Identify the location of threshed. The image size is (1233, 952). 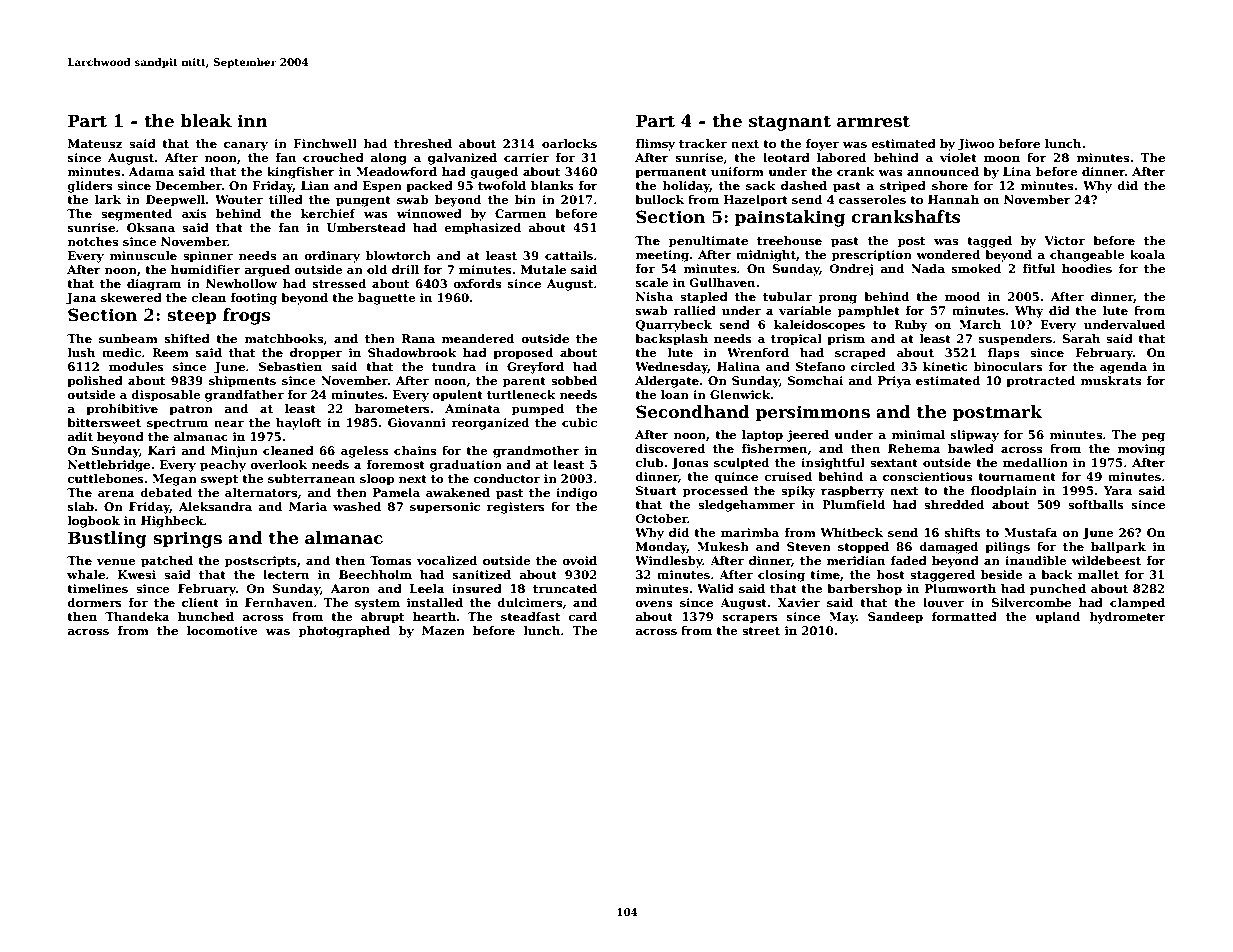
(423, 143).
